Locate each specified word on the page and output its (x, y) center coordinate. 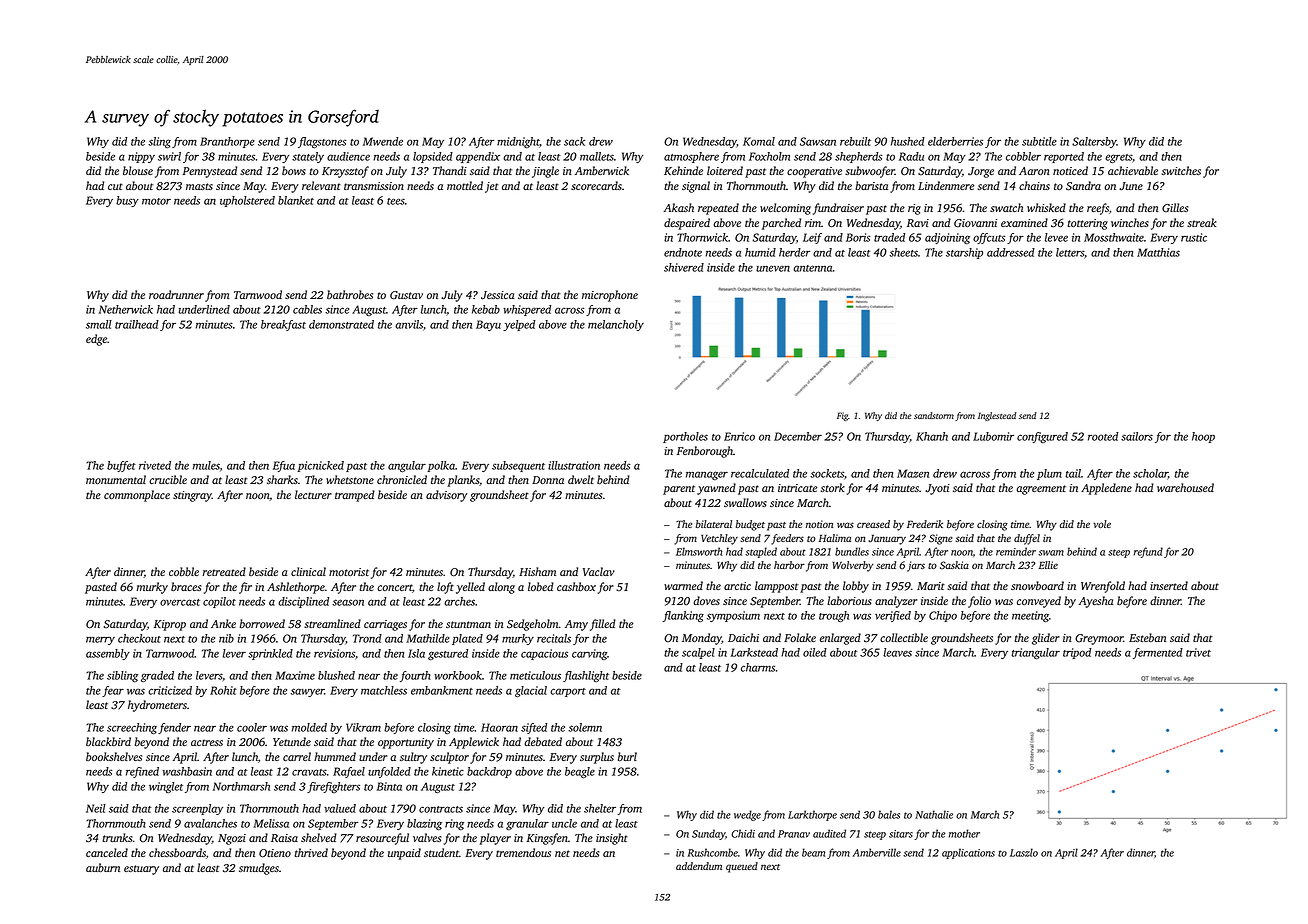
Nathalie (934, 814)
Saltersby (1094, 142)
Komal (759, 141)
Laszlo (1024, 852)
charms (758, 667)
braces (186, 586)
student (441, 852)
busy (127, 201)
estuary (141, 870)
